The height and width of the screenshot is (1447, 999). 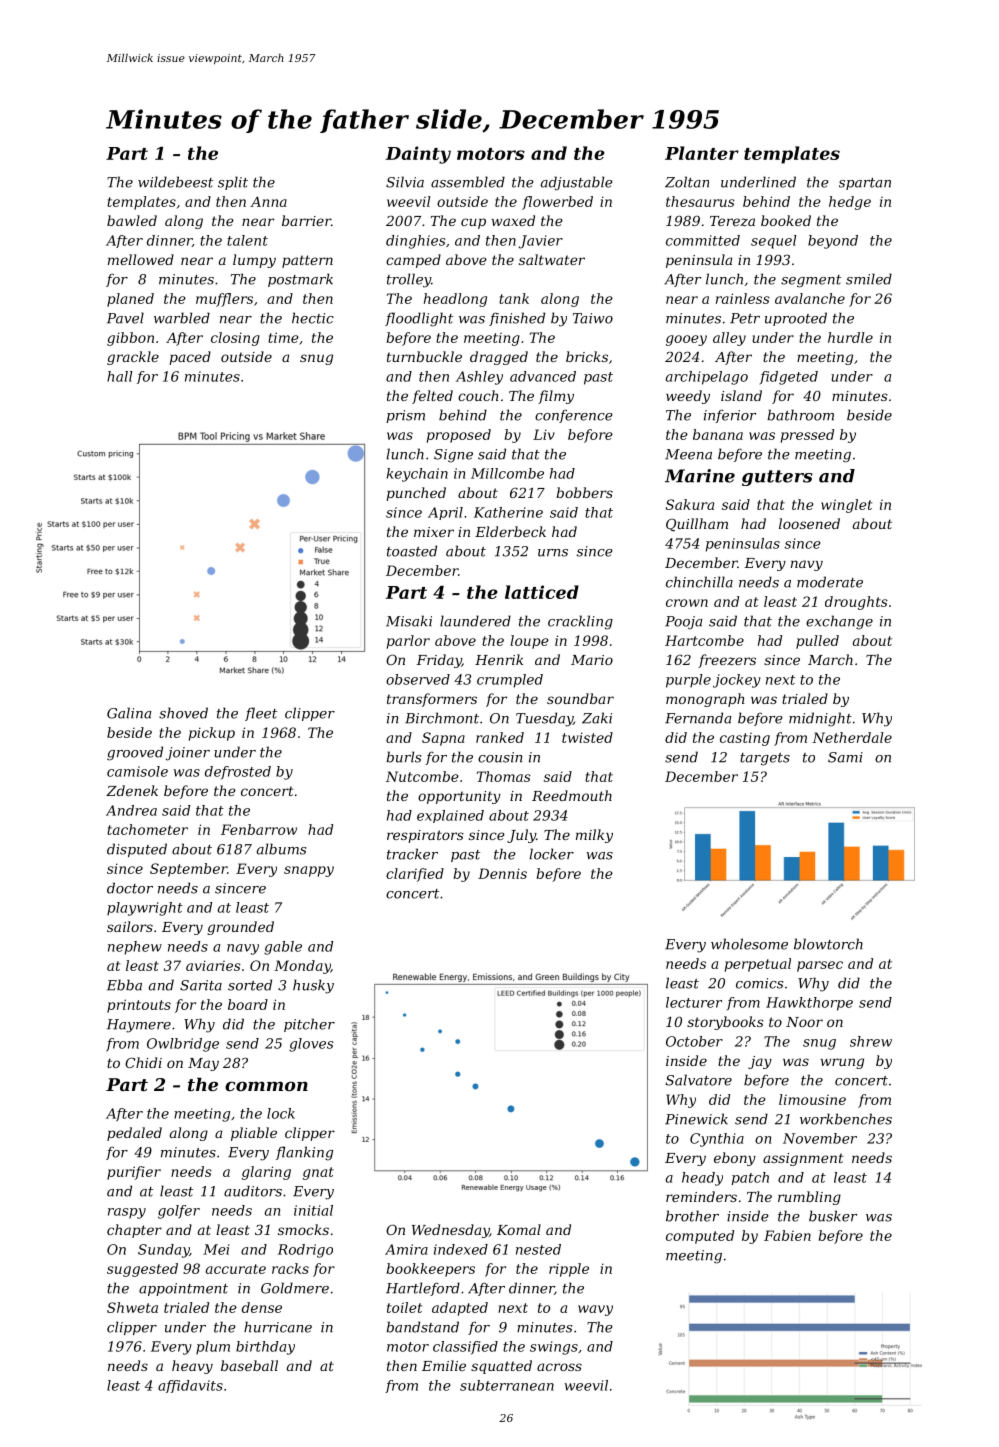 I want to click on gloves, so click(x=311, y=1045).
